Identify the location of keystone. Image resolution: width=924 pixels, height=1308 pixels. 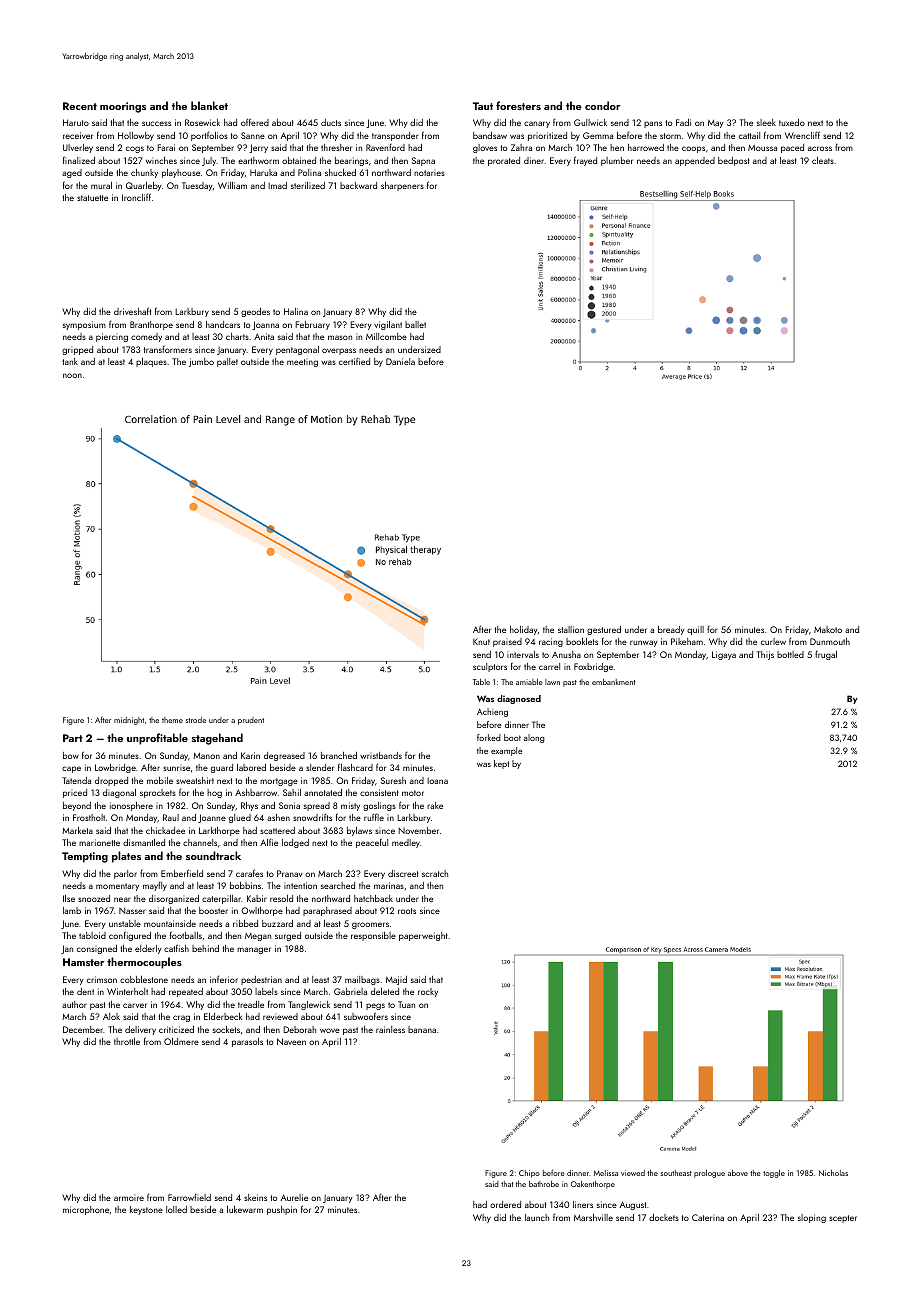
(146, 1210).
